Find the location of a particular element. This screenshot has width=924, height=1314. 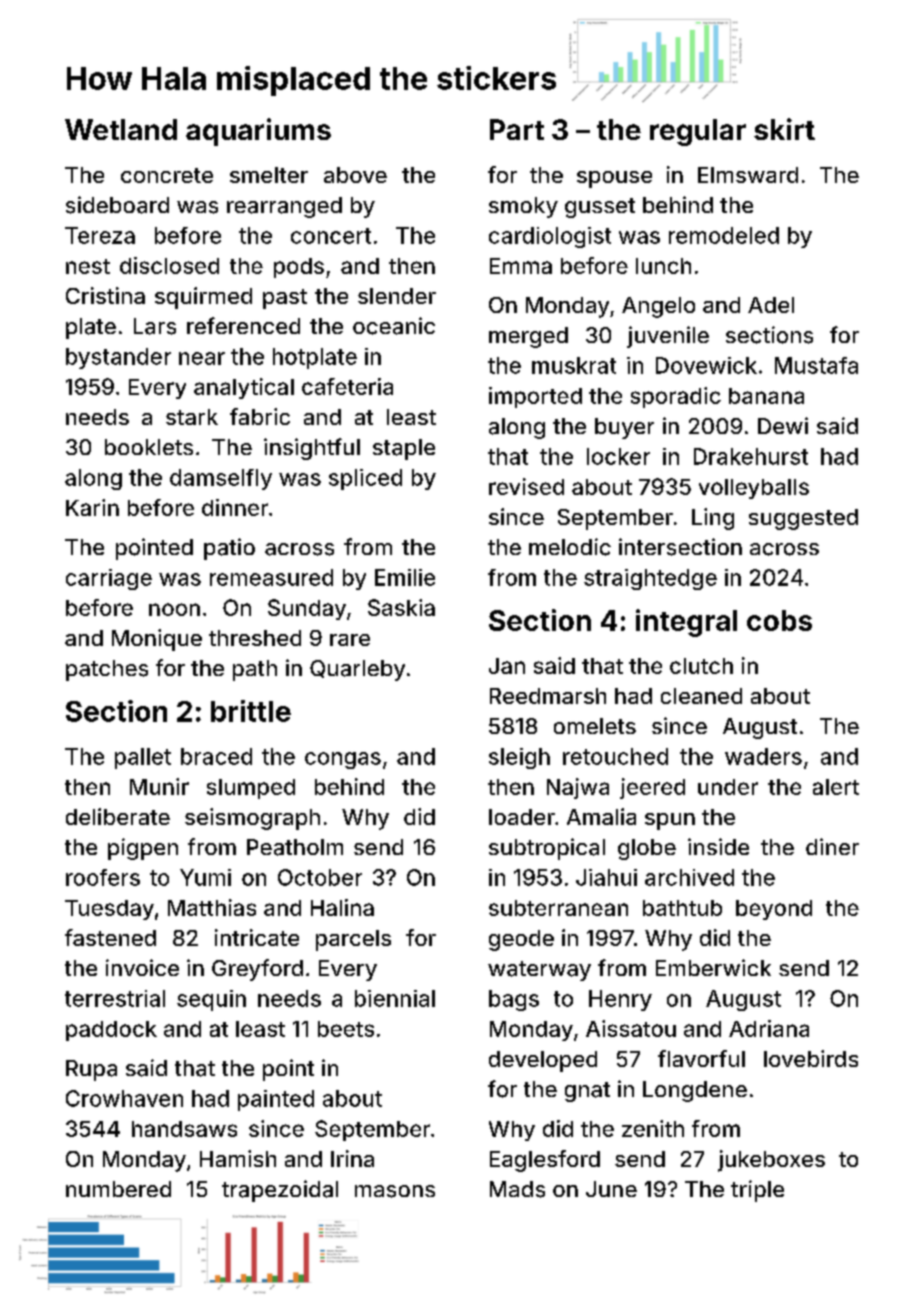

trapezoidal is located at coordinates (280, 1191).
